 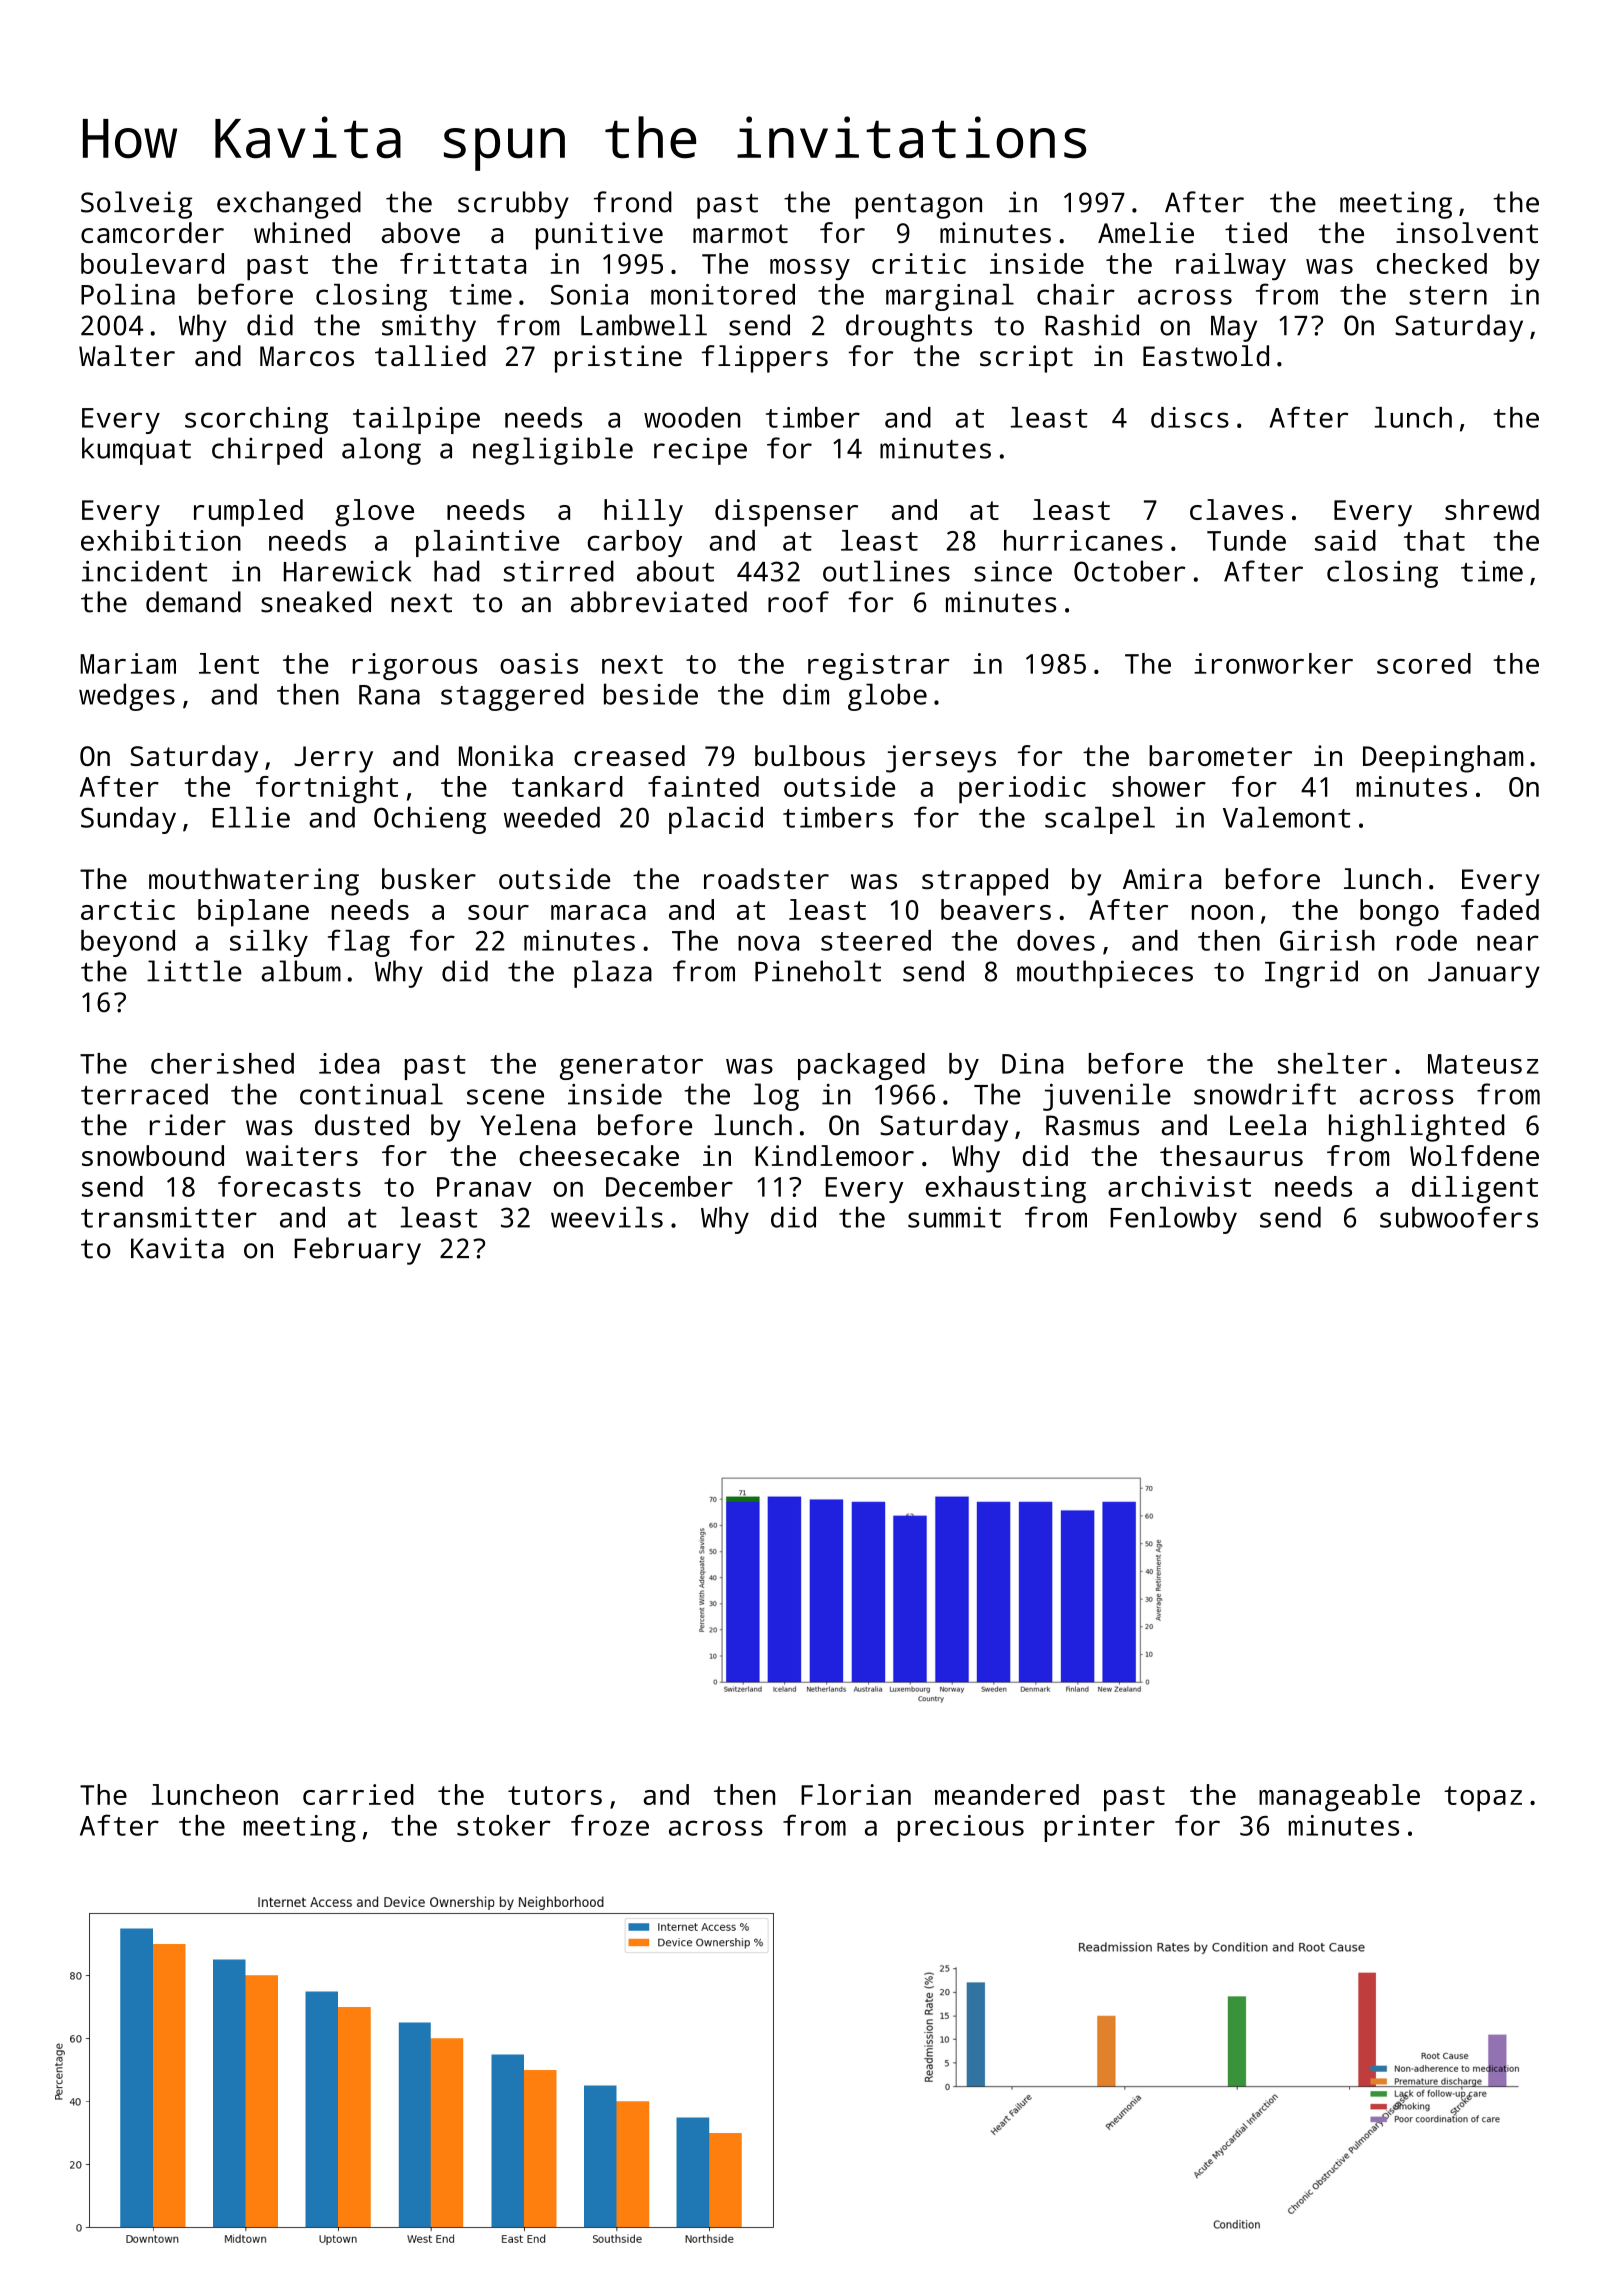 I want to click on shrewd, so click(x=1492, y=509).
